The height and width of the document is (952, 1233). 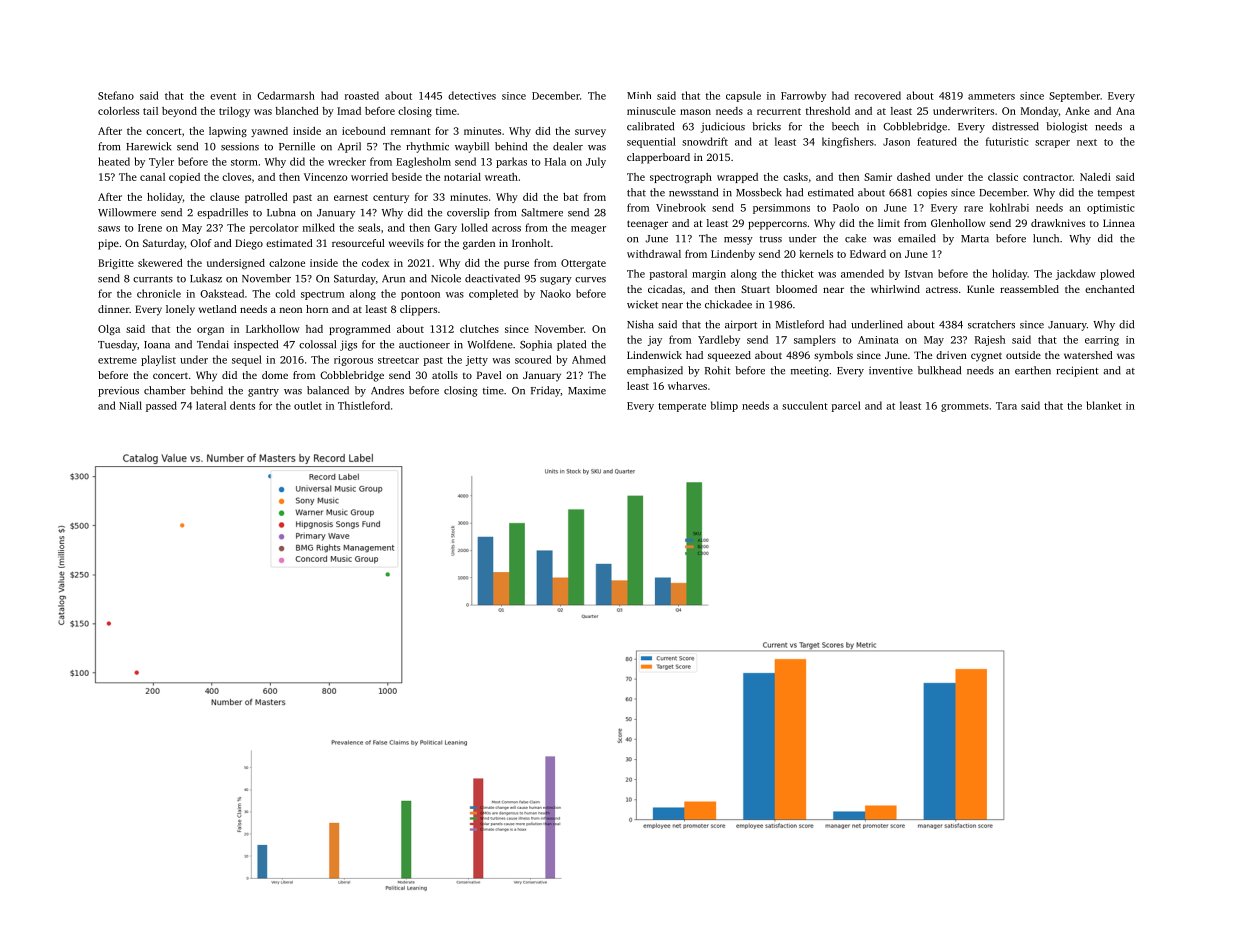 What do you see at coordinates (161, 406) in the document?
I see `passed` at bounding box center [161, 406].
